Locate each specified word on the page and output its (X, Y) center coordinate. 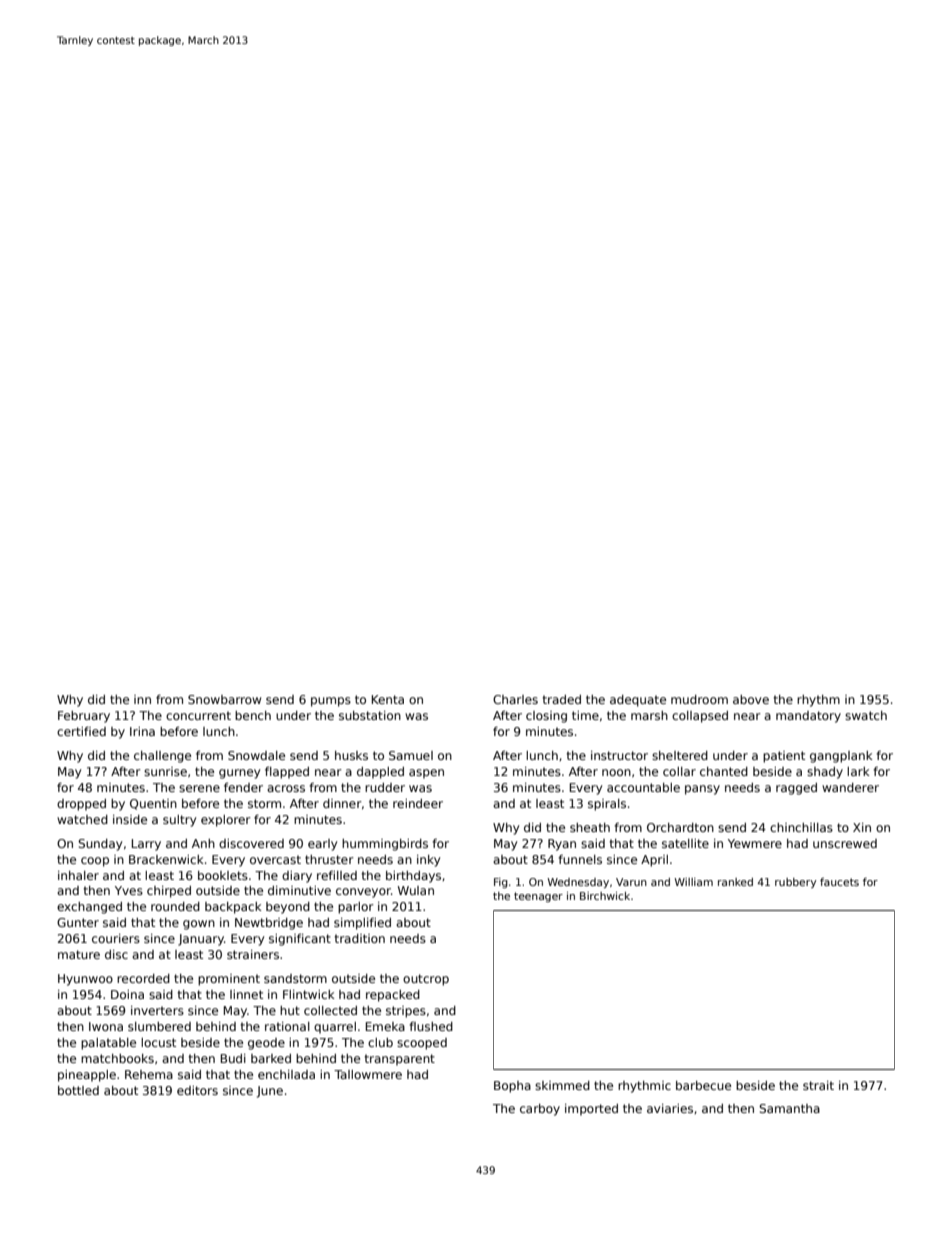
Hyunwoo (85, 980)
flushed (431, 1026)
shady (825, 773)
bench (253, 715)
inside (130, 819)
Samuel (411, 755)
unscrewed (845, 843)
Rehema (149, 1074)
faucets (839, 882)
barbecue (703, 1085)
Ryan (562, 845)
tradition (360, 938)
